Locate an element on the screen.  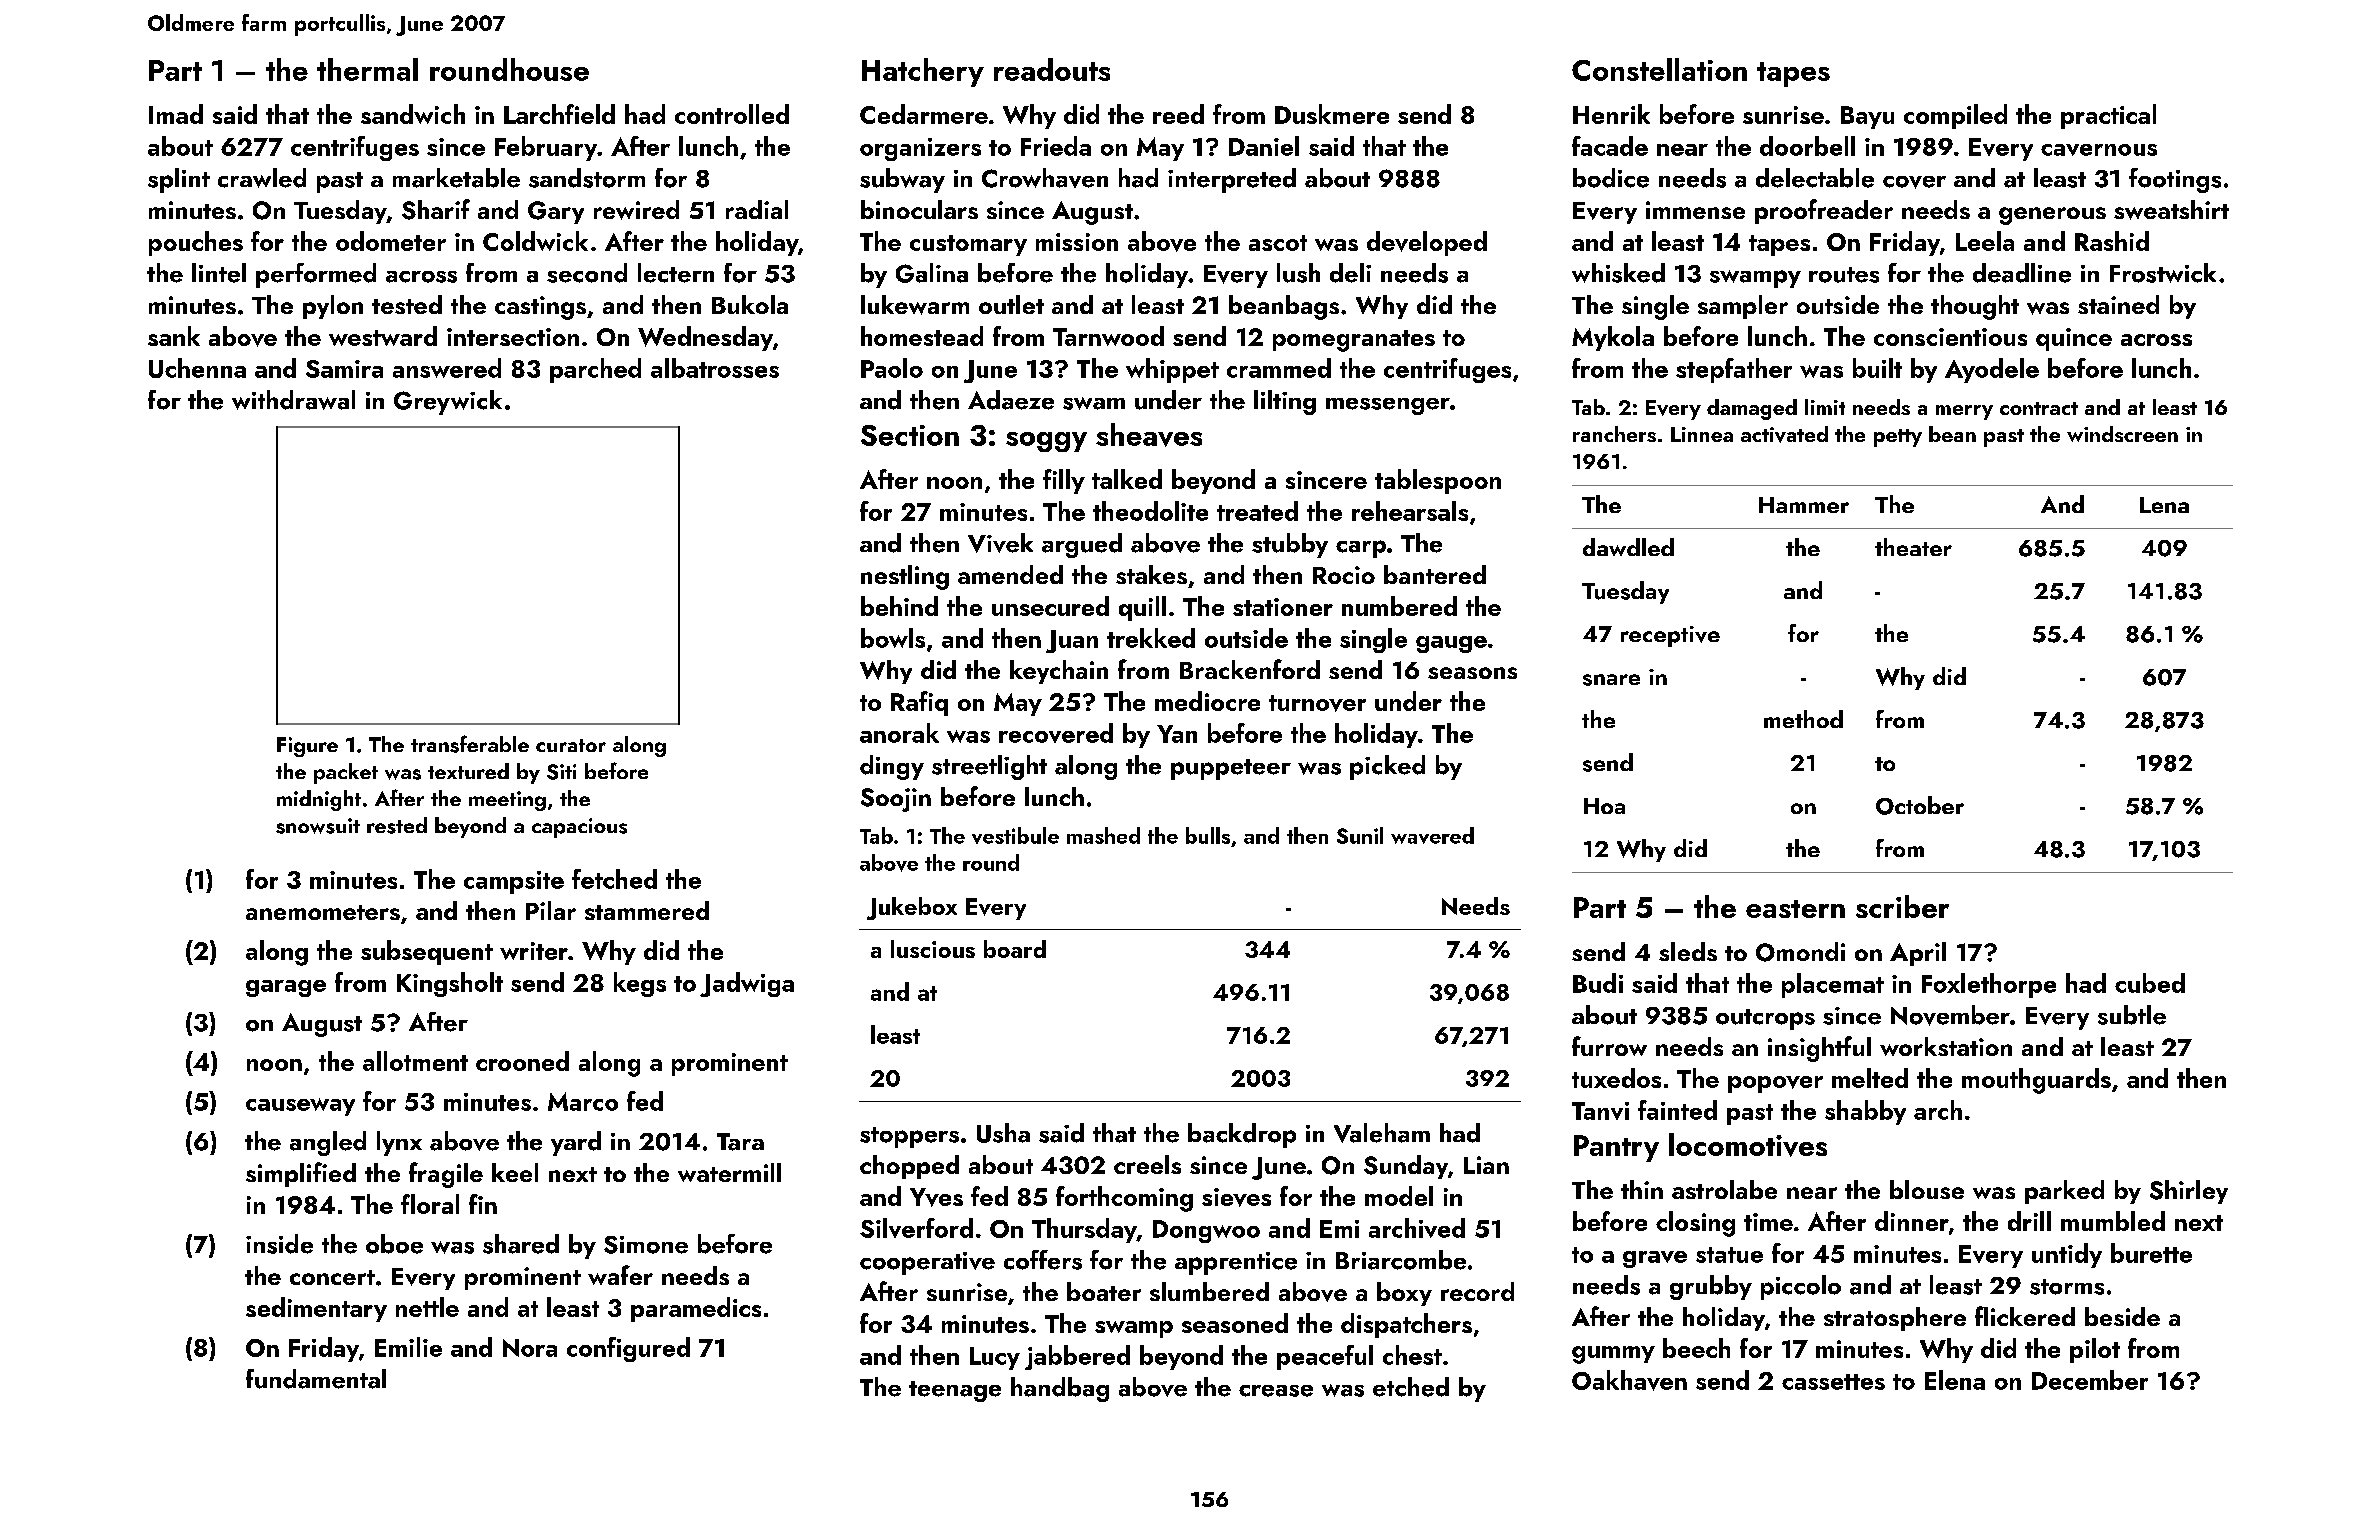
bowls is located at coordinates (893, 638).
